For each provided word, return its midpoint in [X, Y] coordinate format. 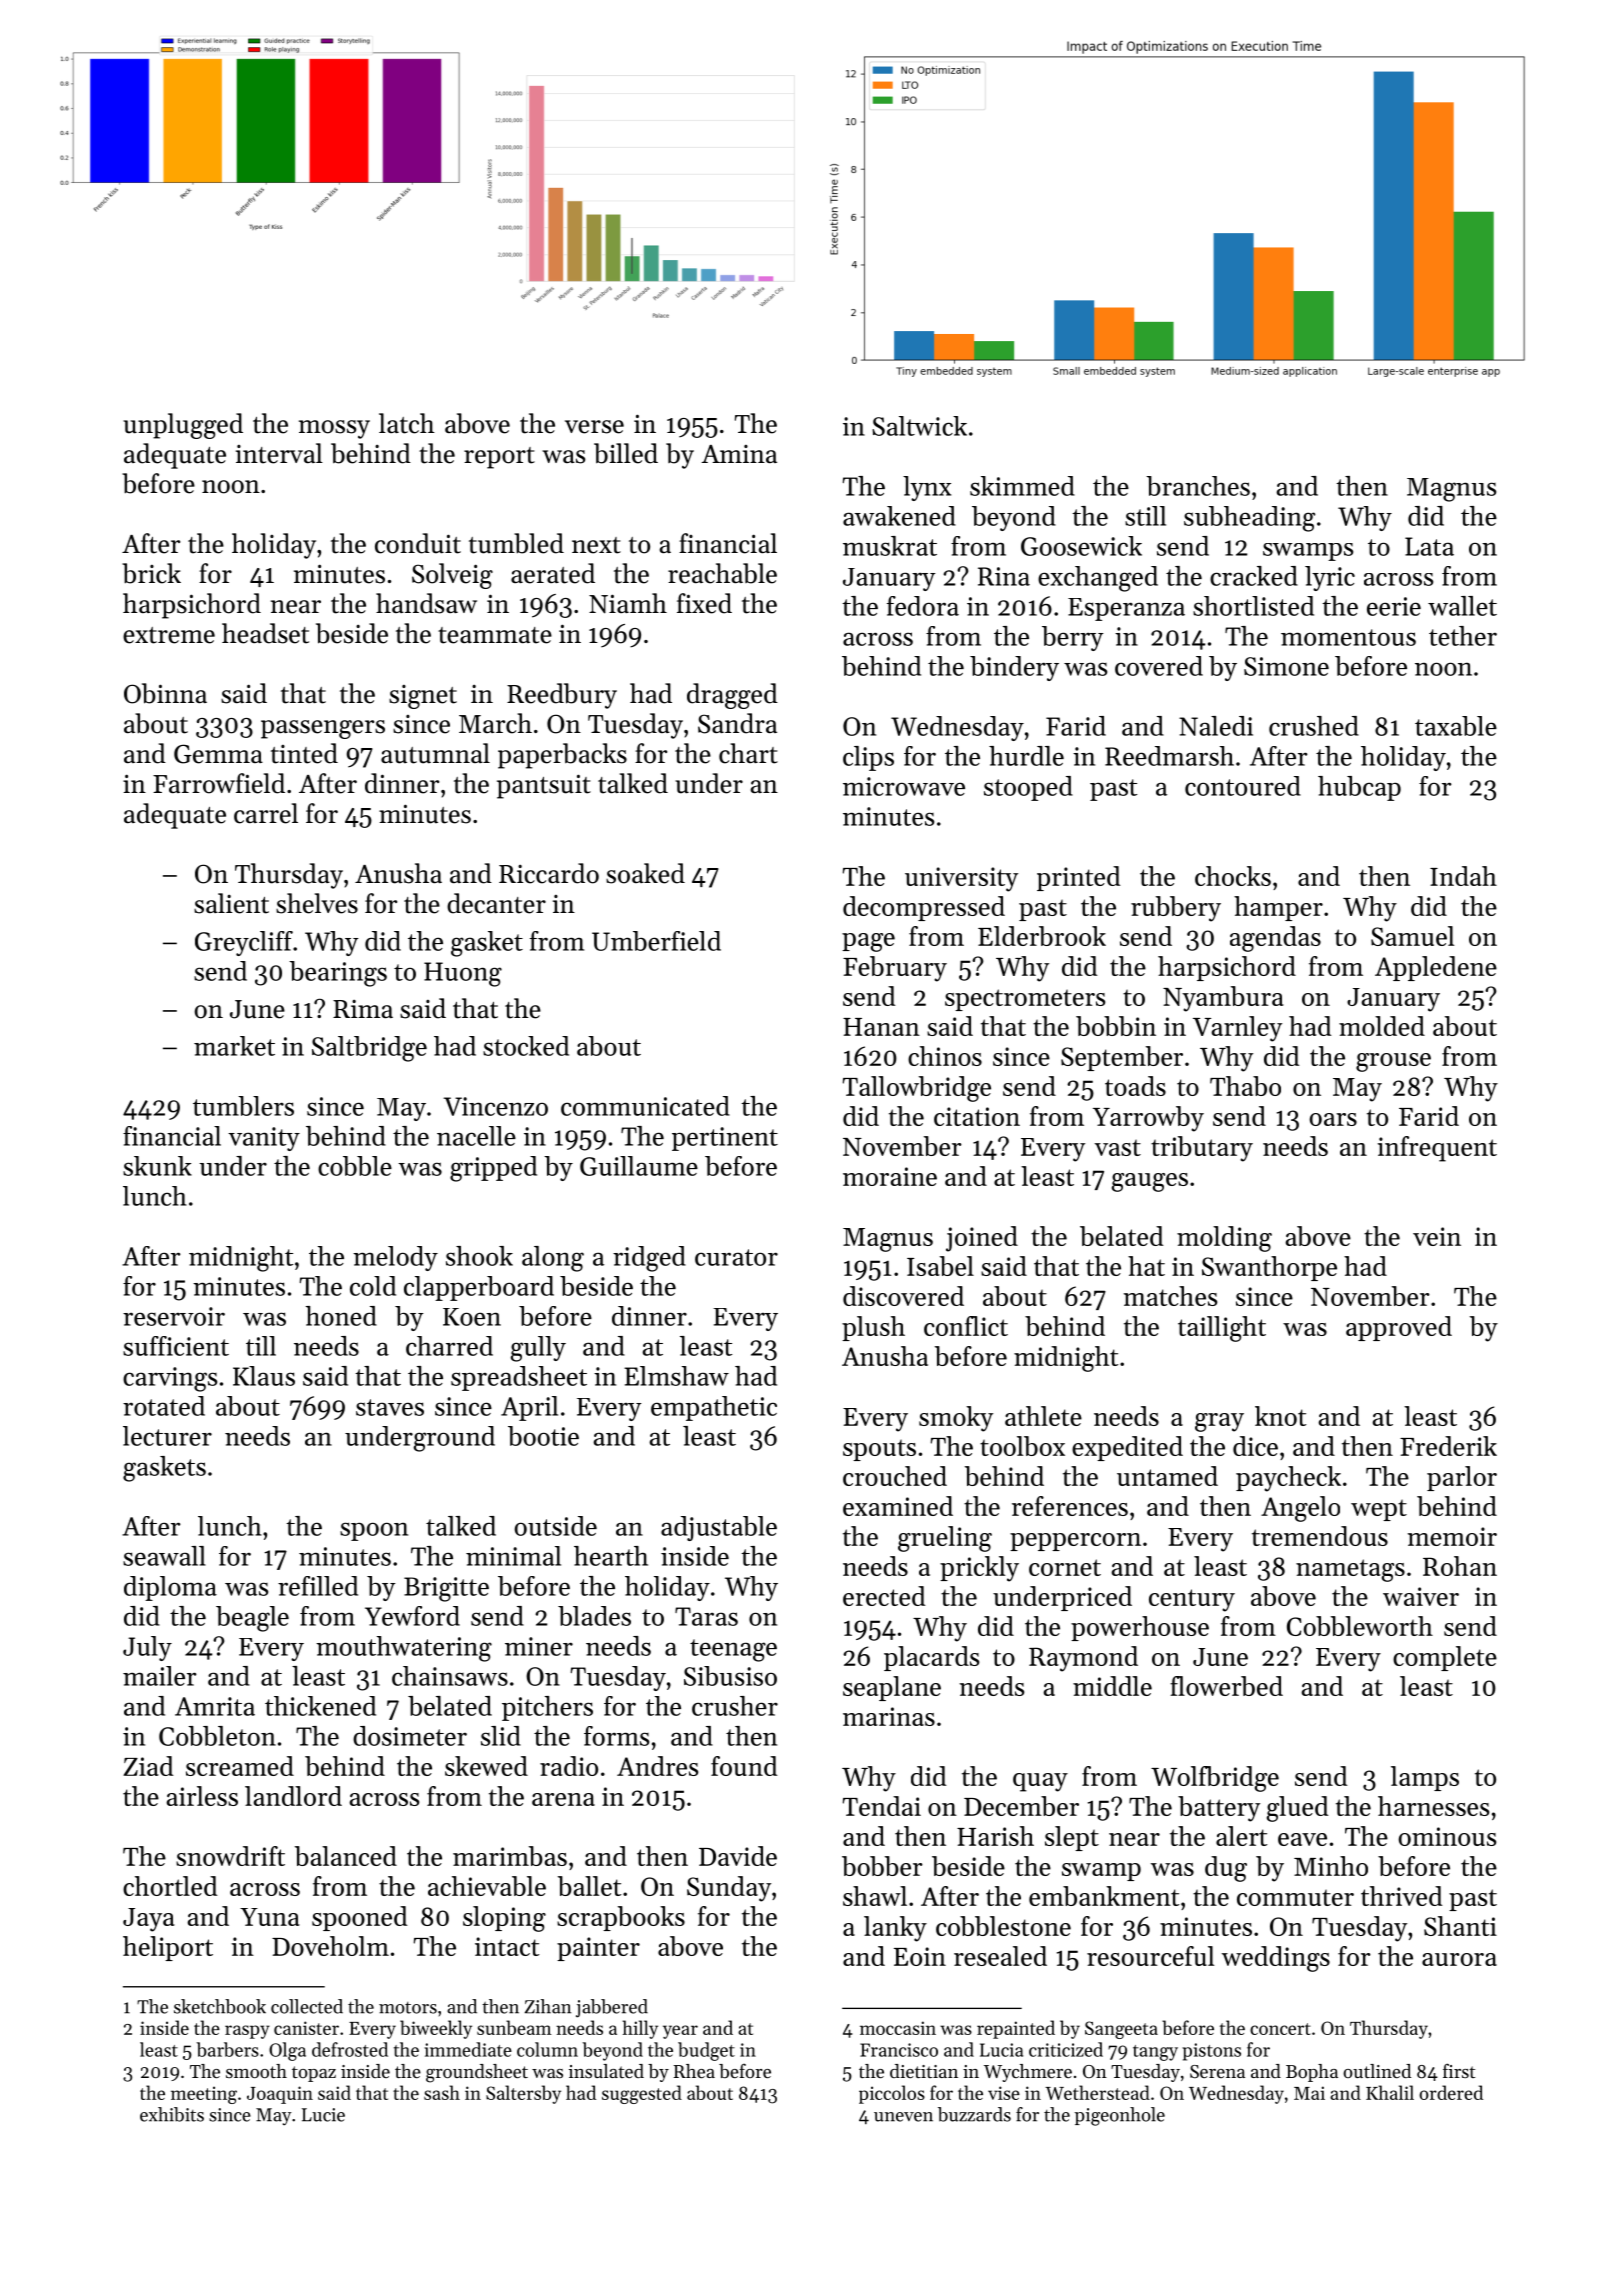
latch [407, 423]
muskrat [890, 546]
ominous [1447, 1836]
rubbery [1176, 909]
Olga [287, 2051]
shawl [875, 1896]
